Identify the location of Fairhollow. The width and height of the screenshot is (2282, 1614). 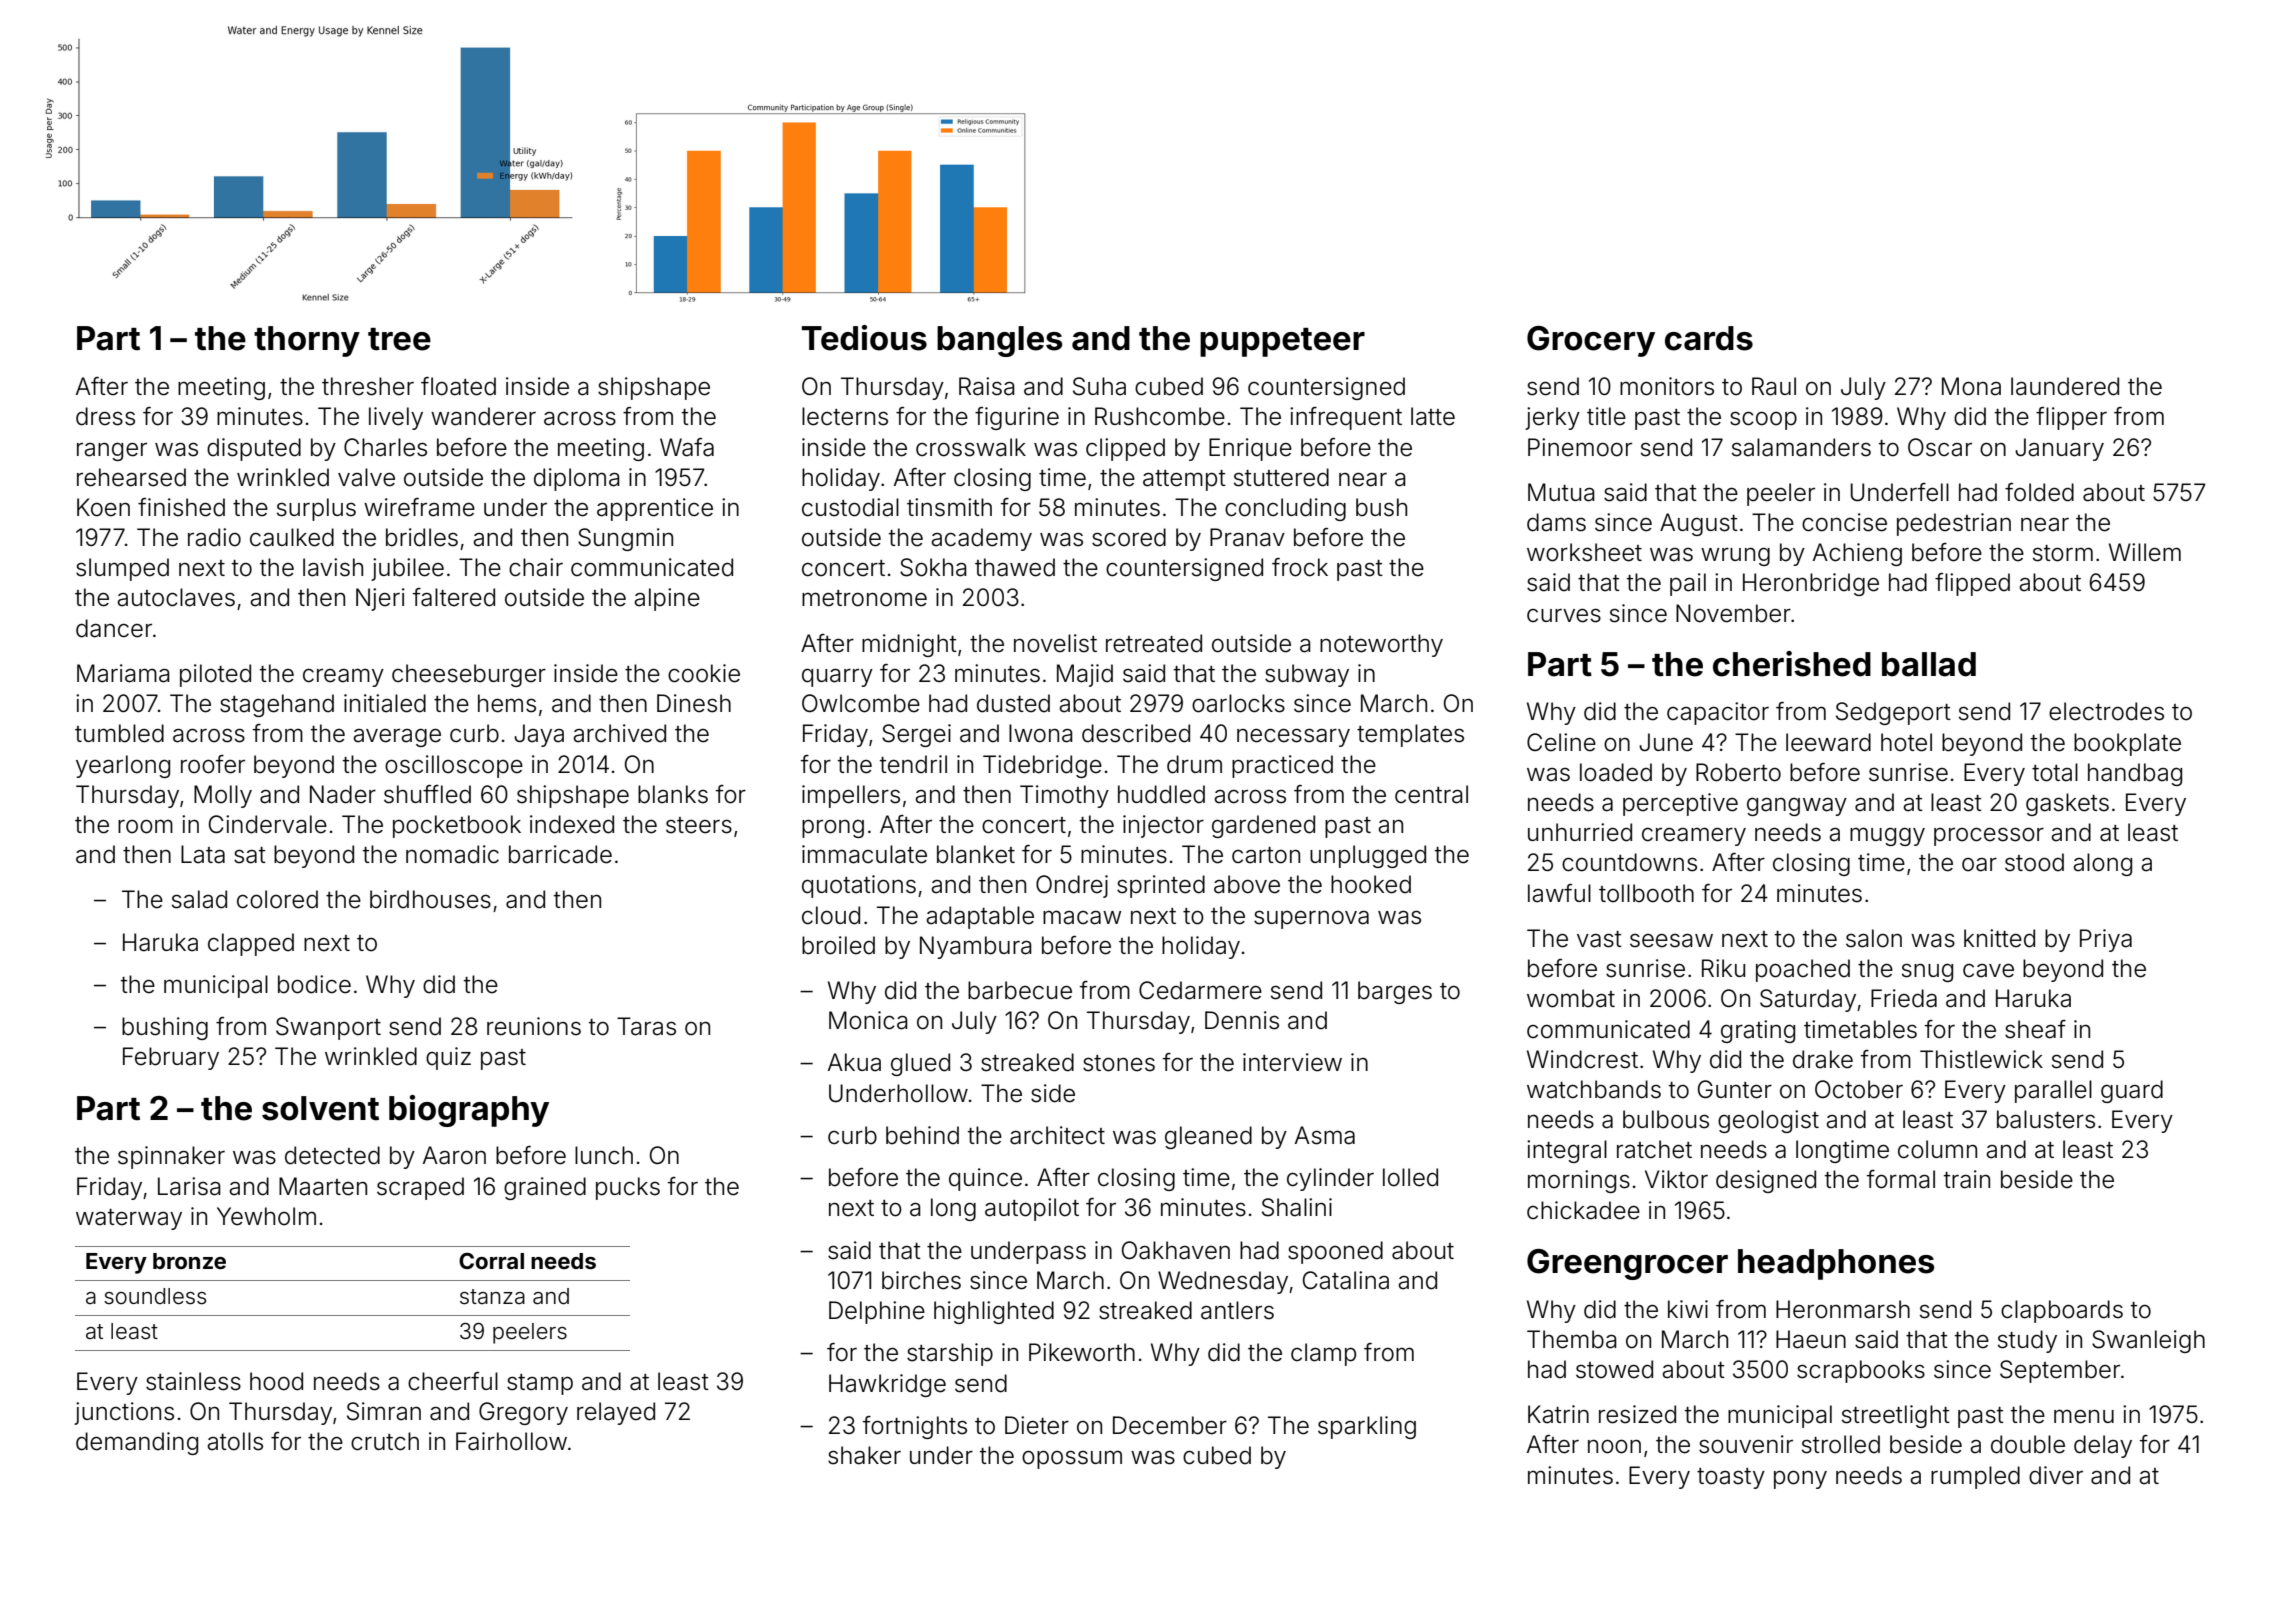
(511, 1441).
